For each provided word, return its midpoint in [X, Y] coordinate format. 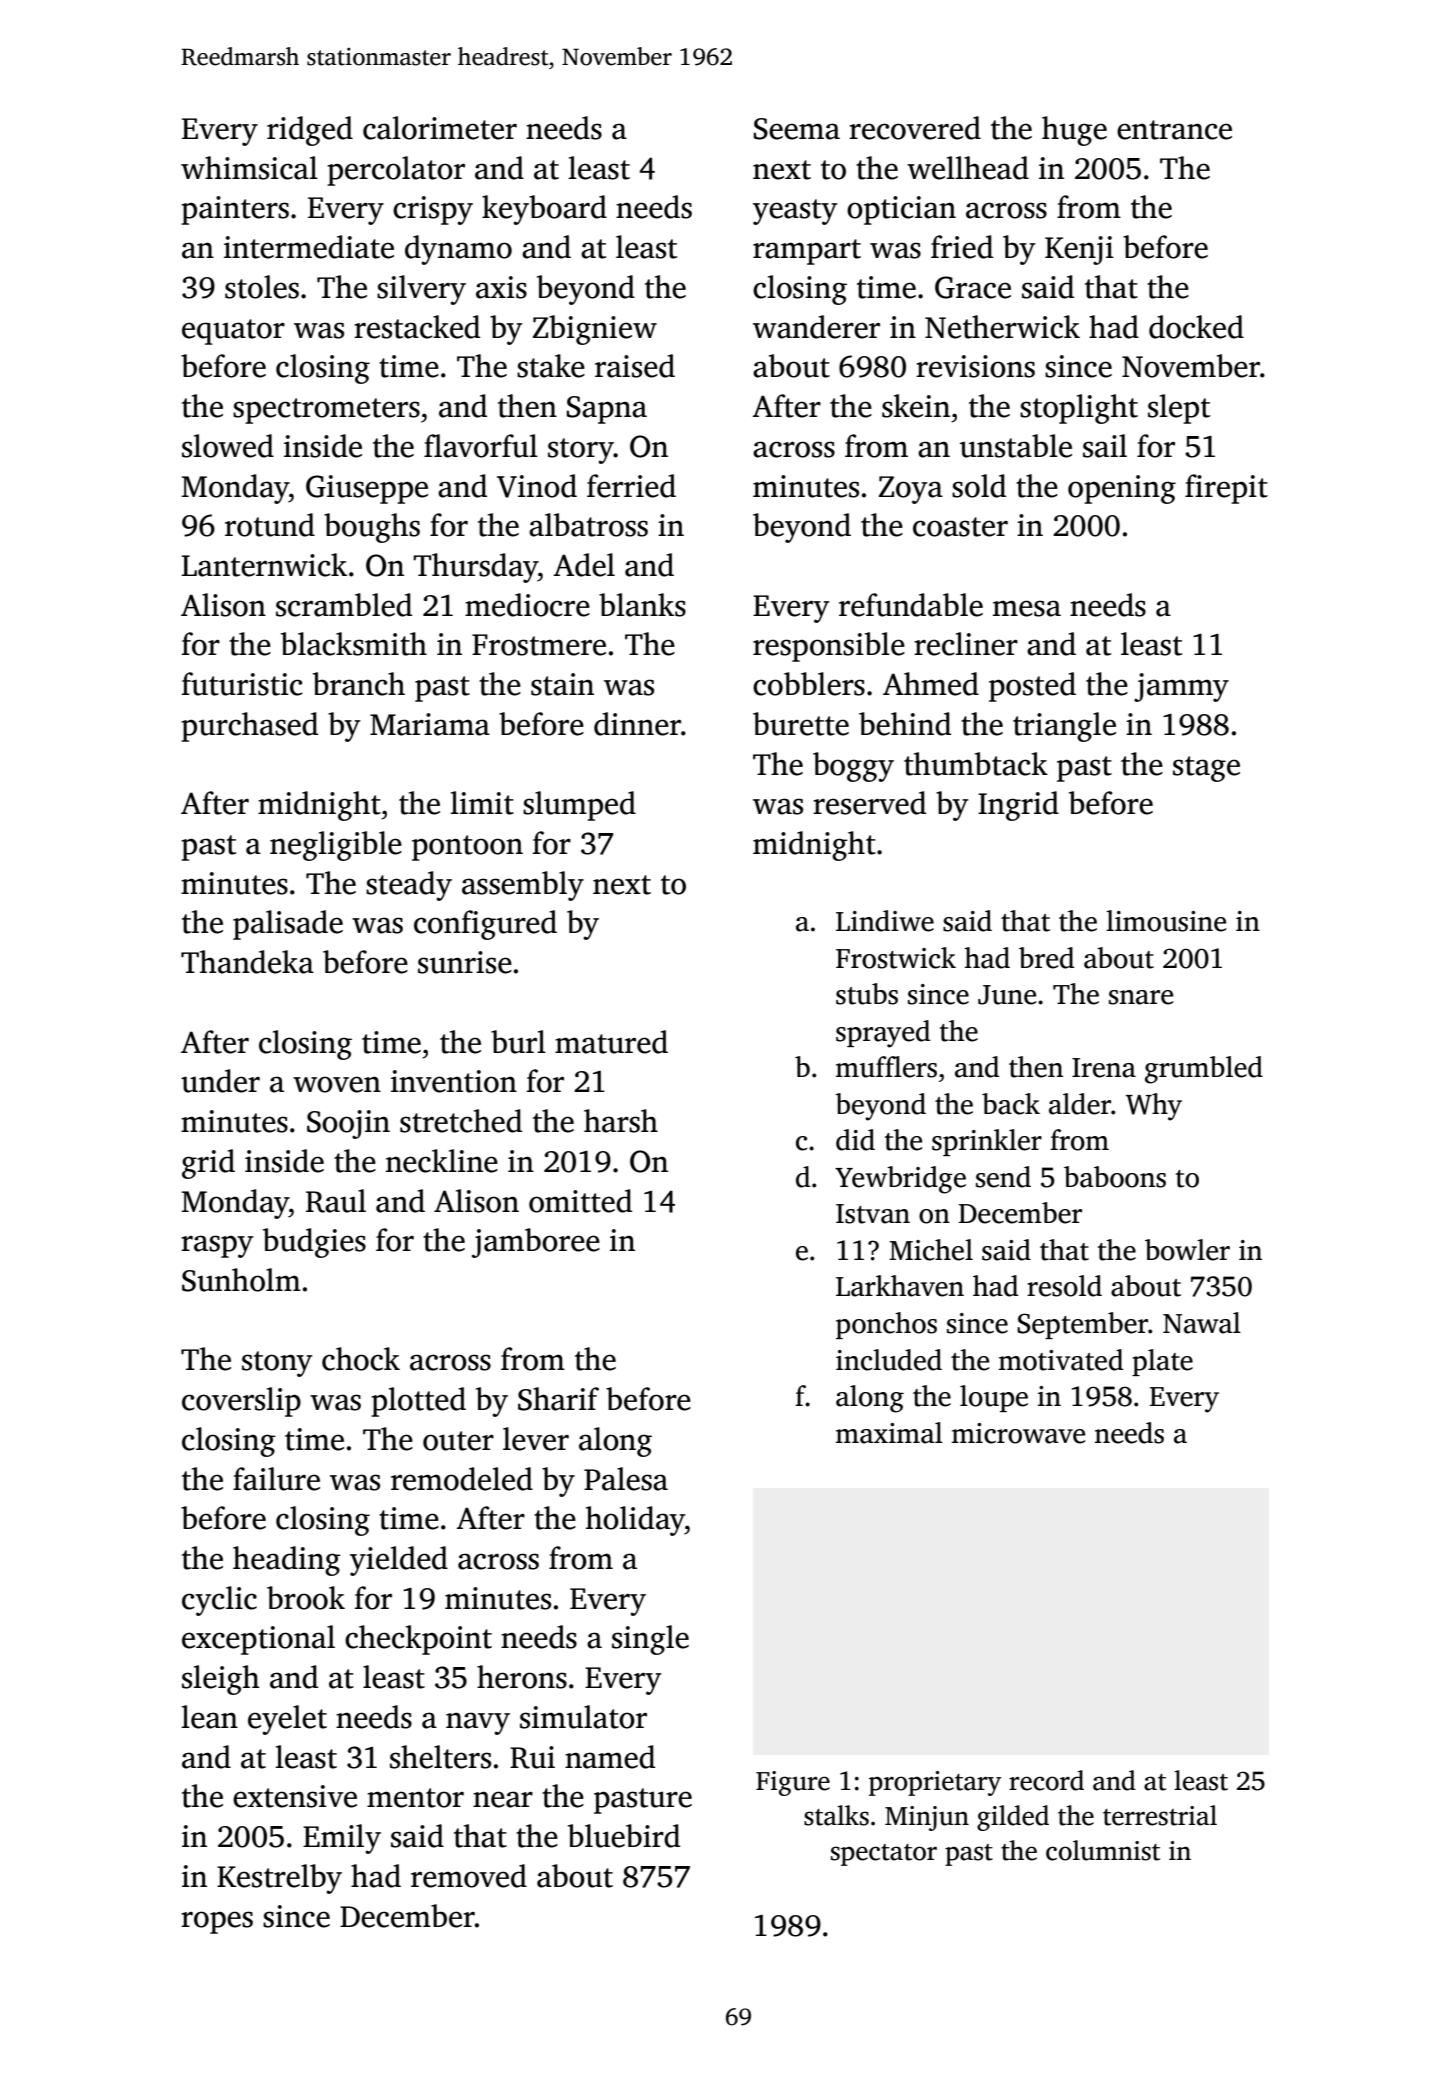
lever [536, 1439]
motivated [1061, 1360]
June [1007, 995]
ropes [217, 1922]
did [855, 1140]
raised [635, 366]
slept [1179, 409]
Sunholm [241, 1280]
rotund [270, 525]
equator [233, 332]
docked [1196, 327]
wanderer [816, 327]
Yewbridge [900, 1180]
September [1082, 1325]
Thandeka [247, 962]
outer [458, 1441]
